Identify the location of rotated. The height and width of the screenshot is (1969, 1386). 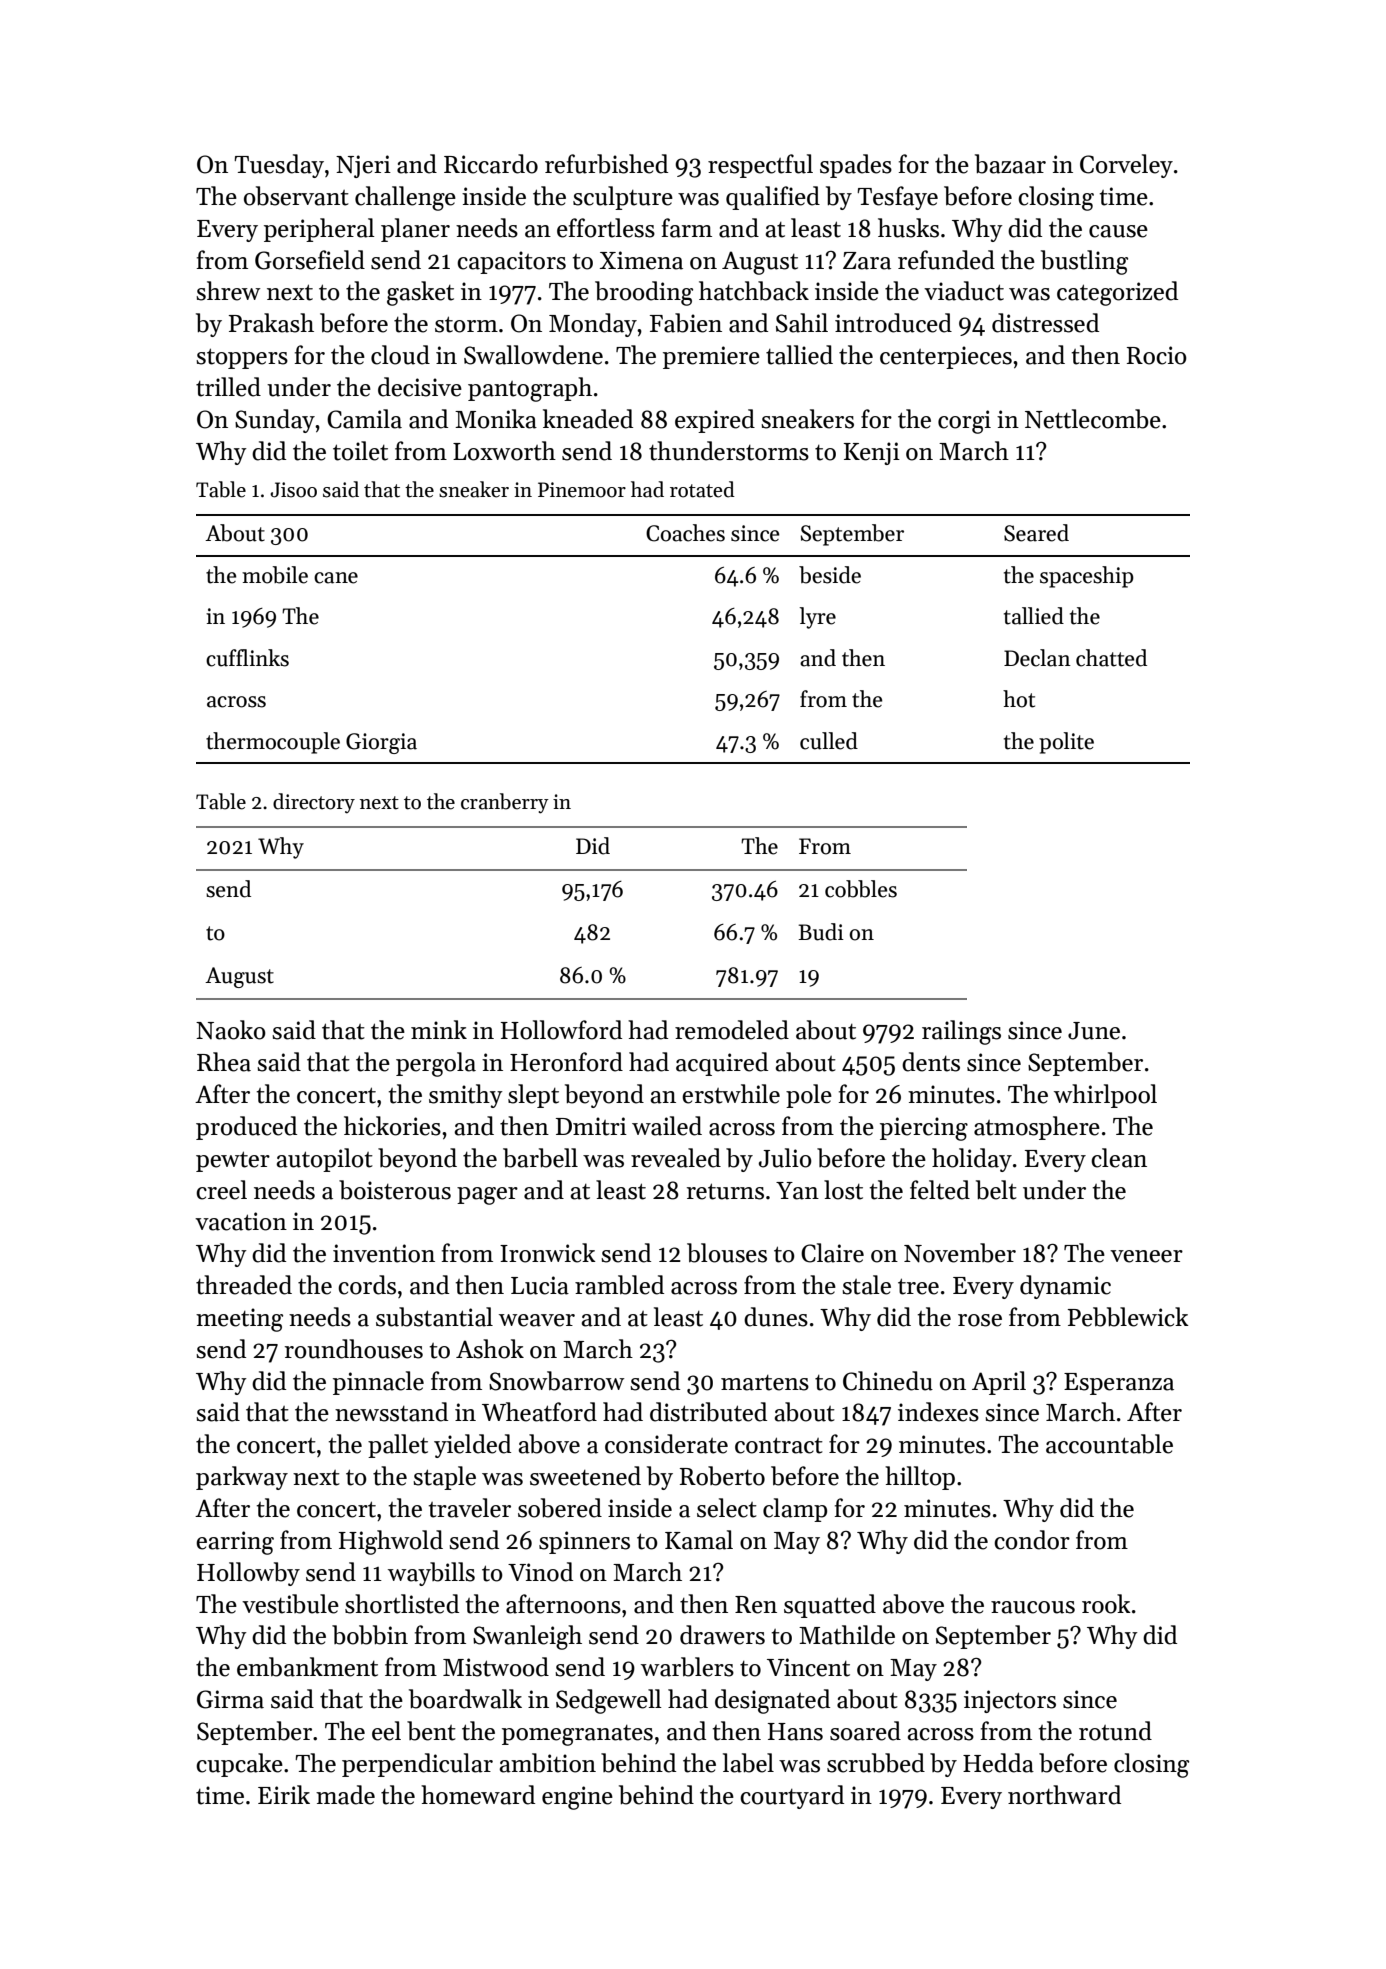
(702, 489).
